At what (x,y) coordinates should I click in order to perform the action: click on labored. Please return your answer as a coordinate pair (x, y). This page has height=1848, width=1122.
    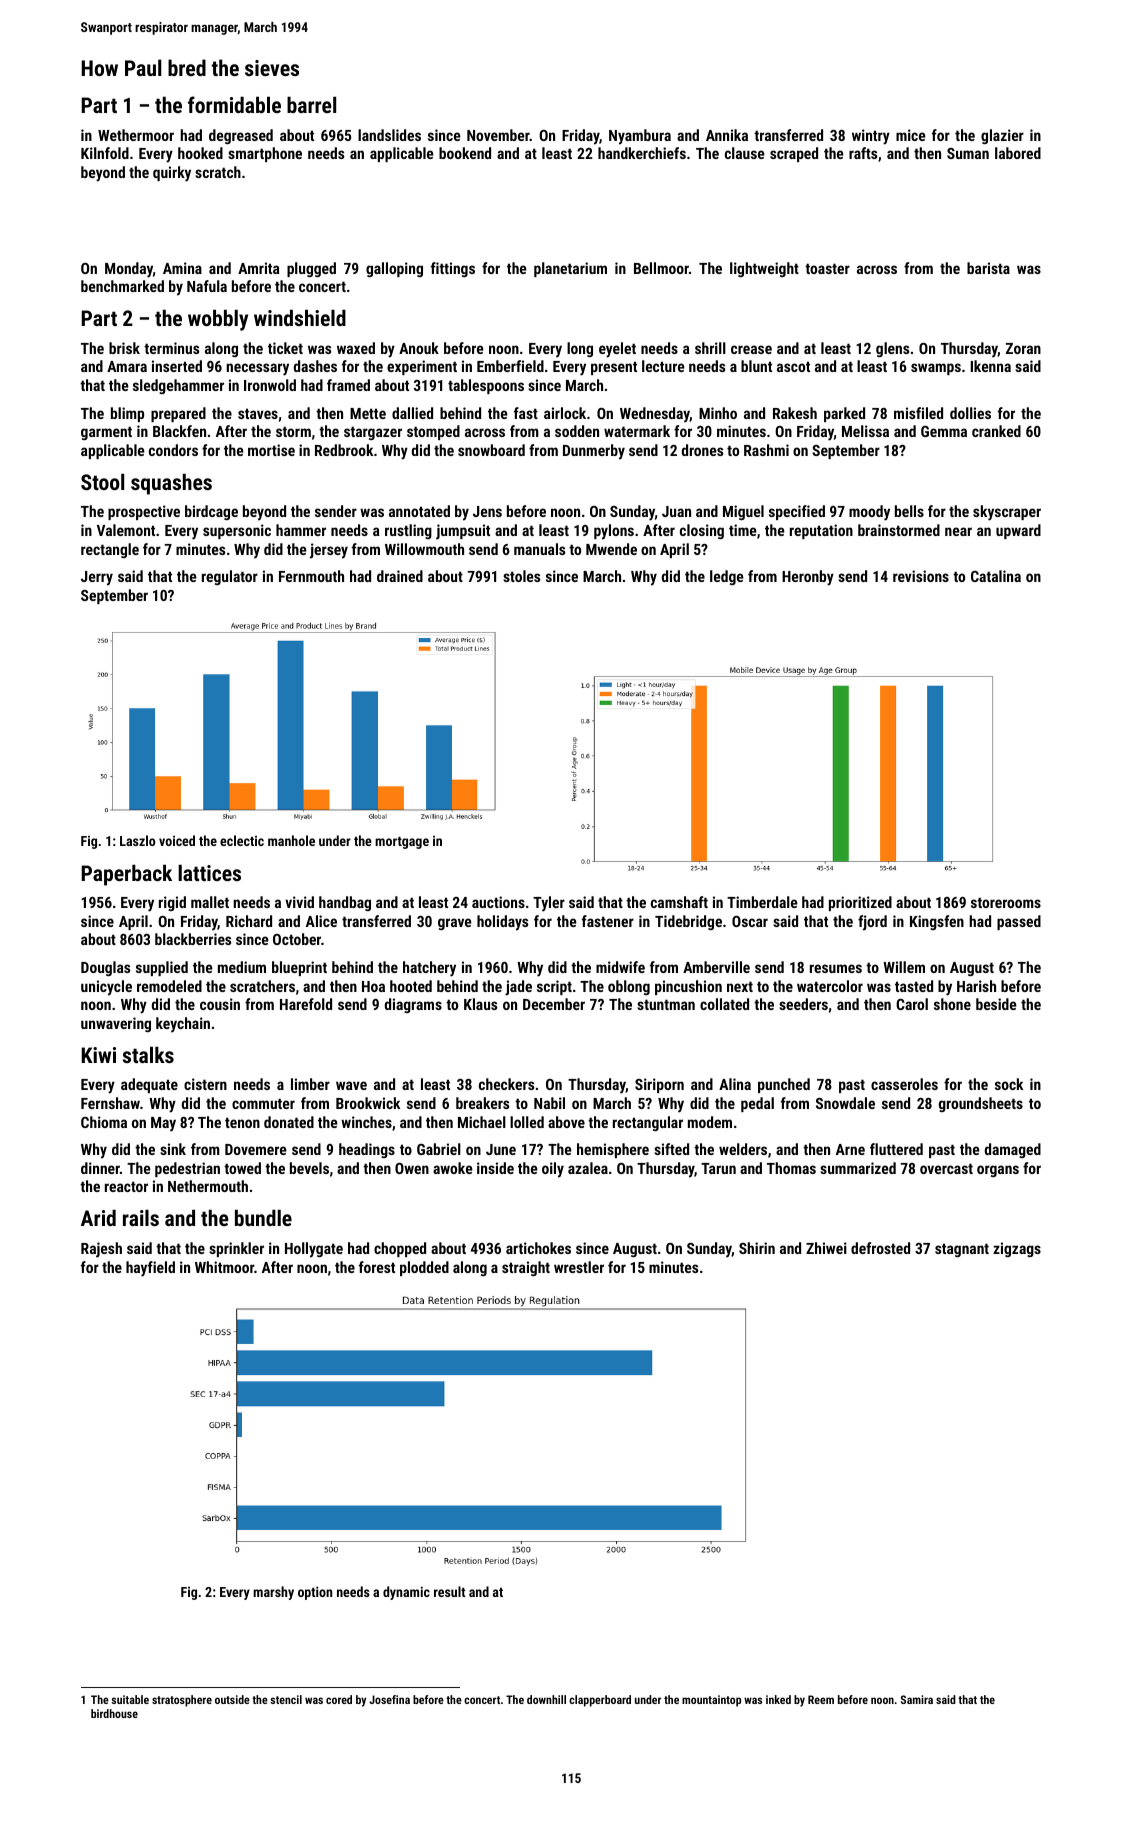
    Looking at the image, I should click on (1018, 153).
